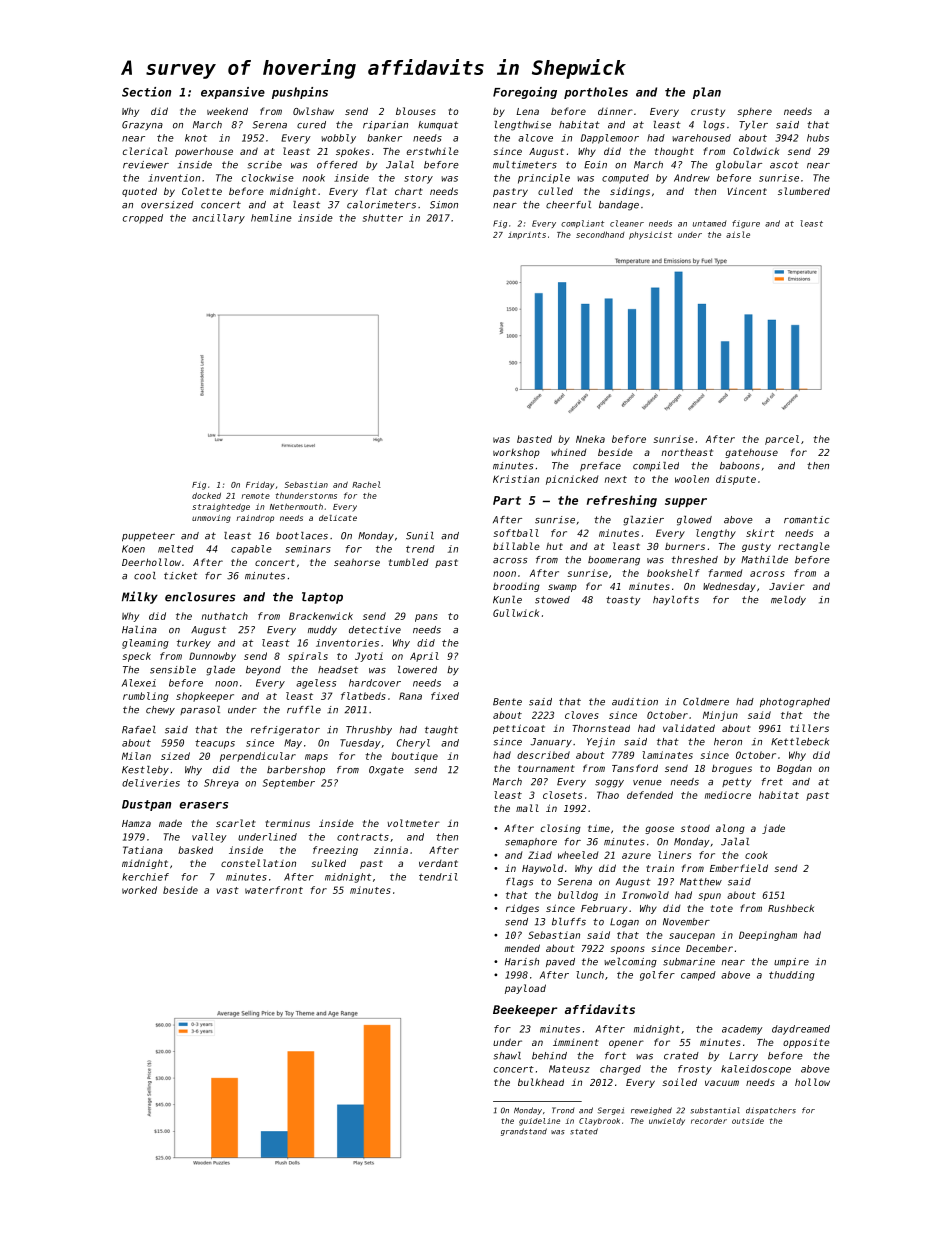  What do you see at coordinates (263, 671) in the screenshot?
I see `beyond` at bounding box center [263, 671].
